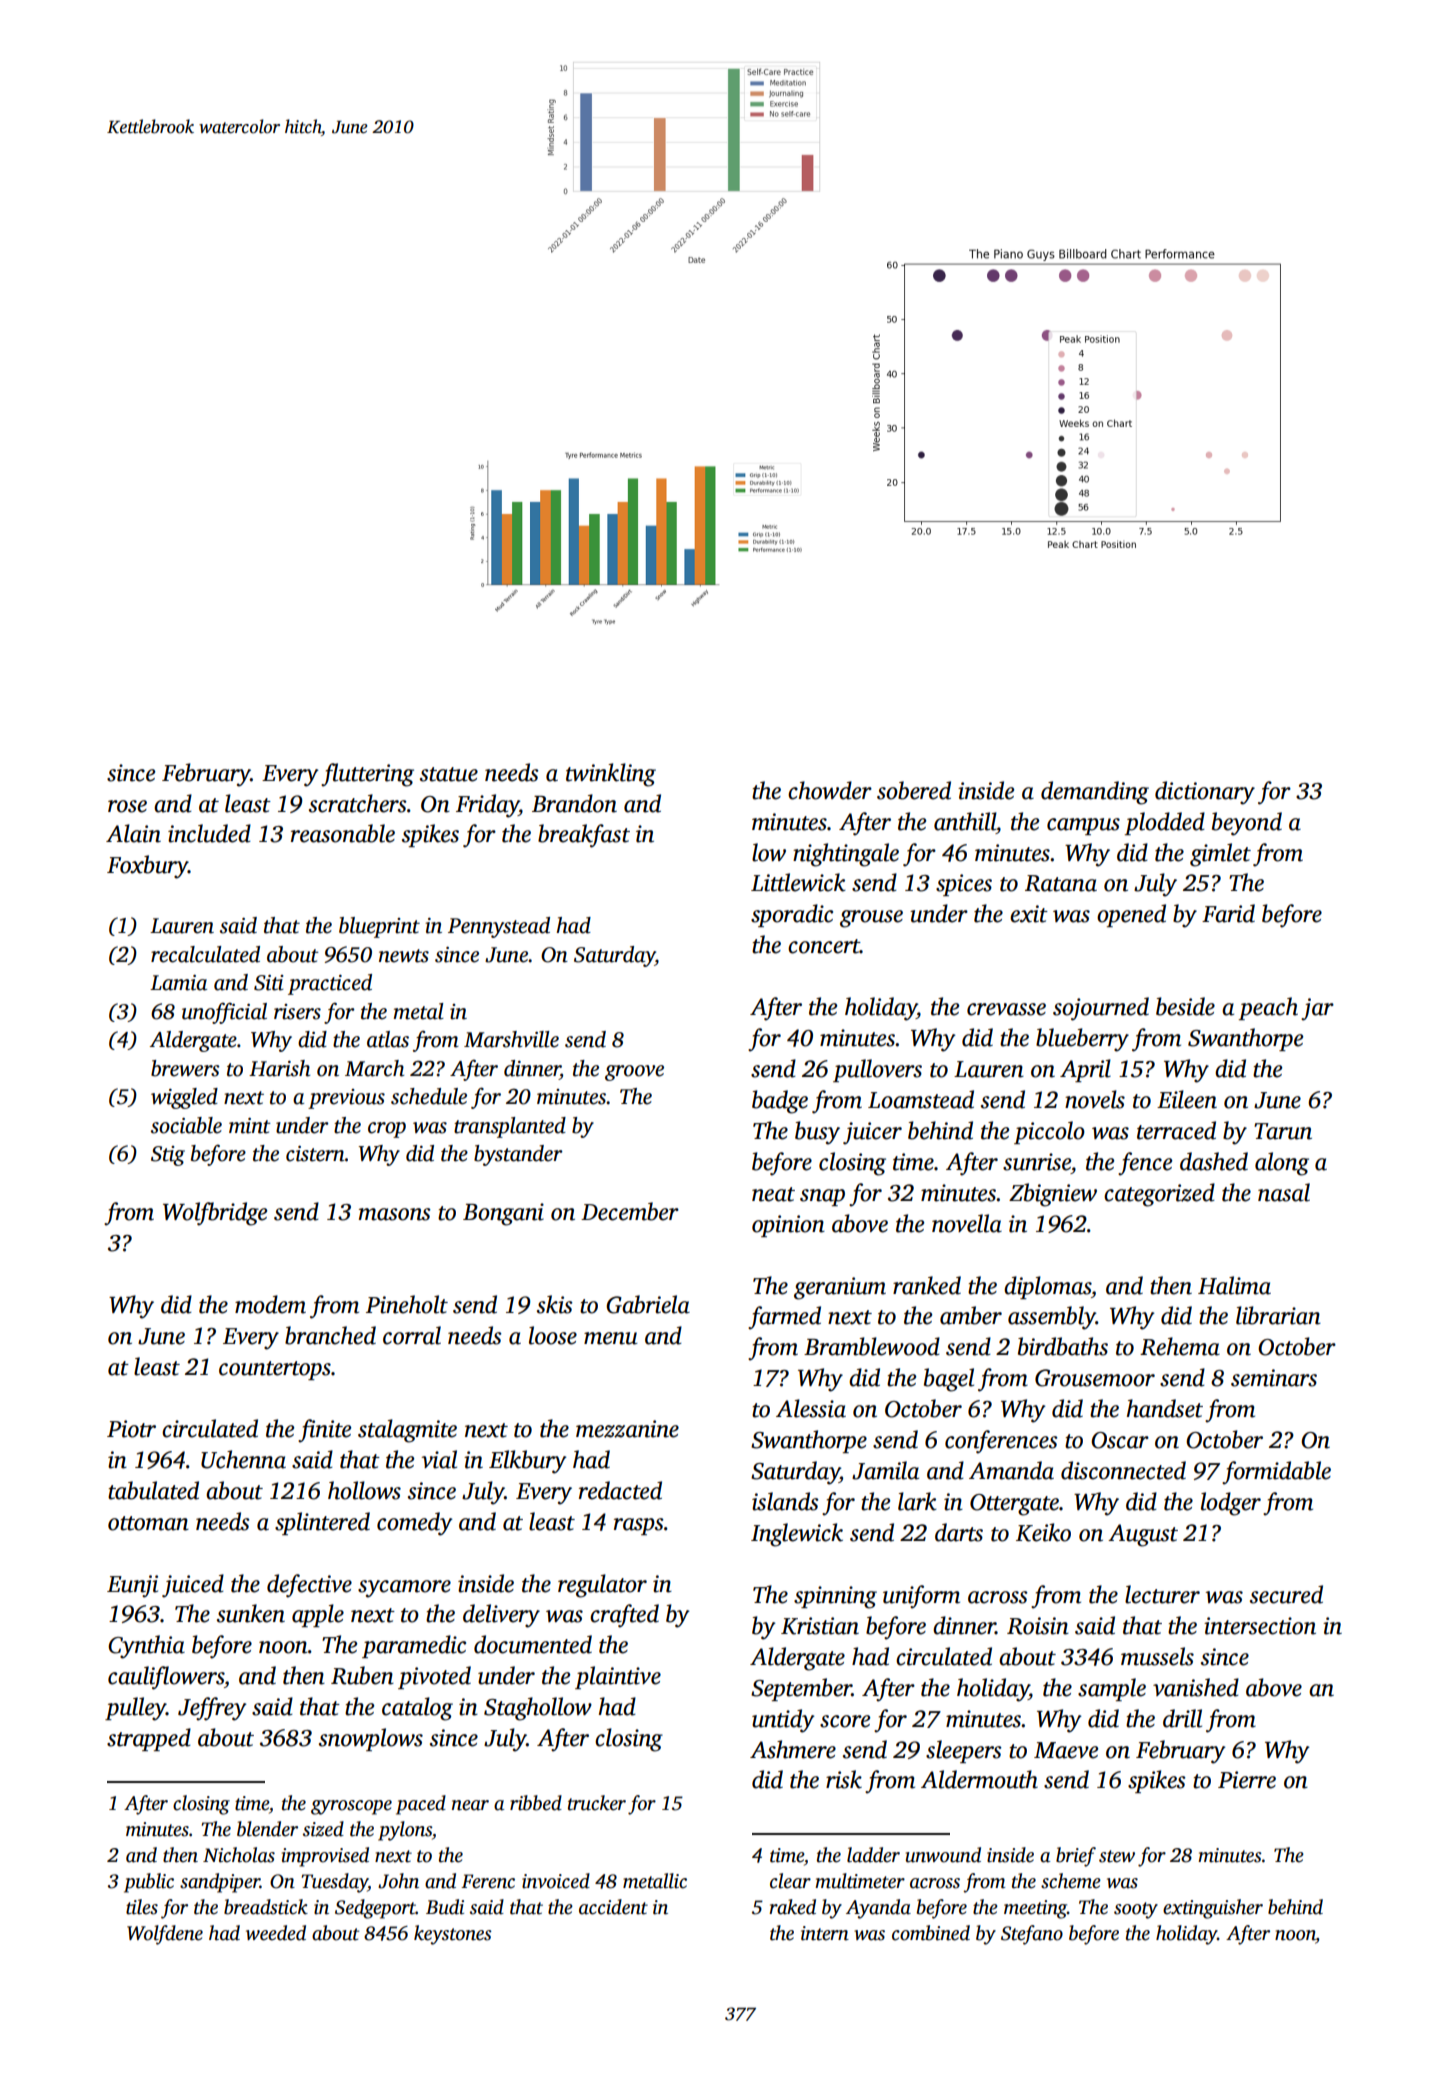 This image has height=2100, width=1450. I want to click on chowder, so click(830, 790).
